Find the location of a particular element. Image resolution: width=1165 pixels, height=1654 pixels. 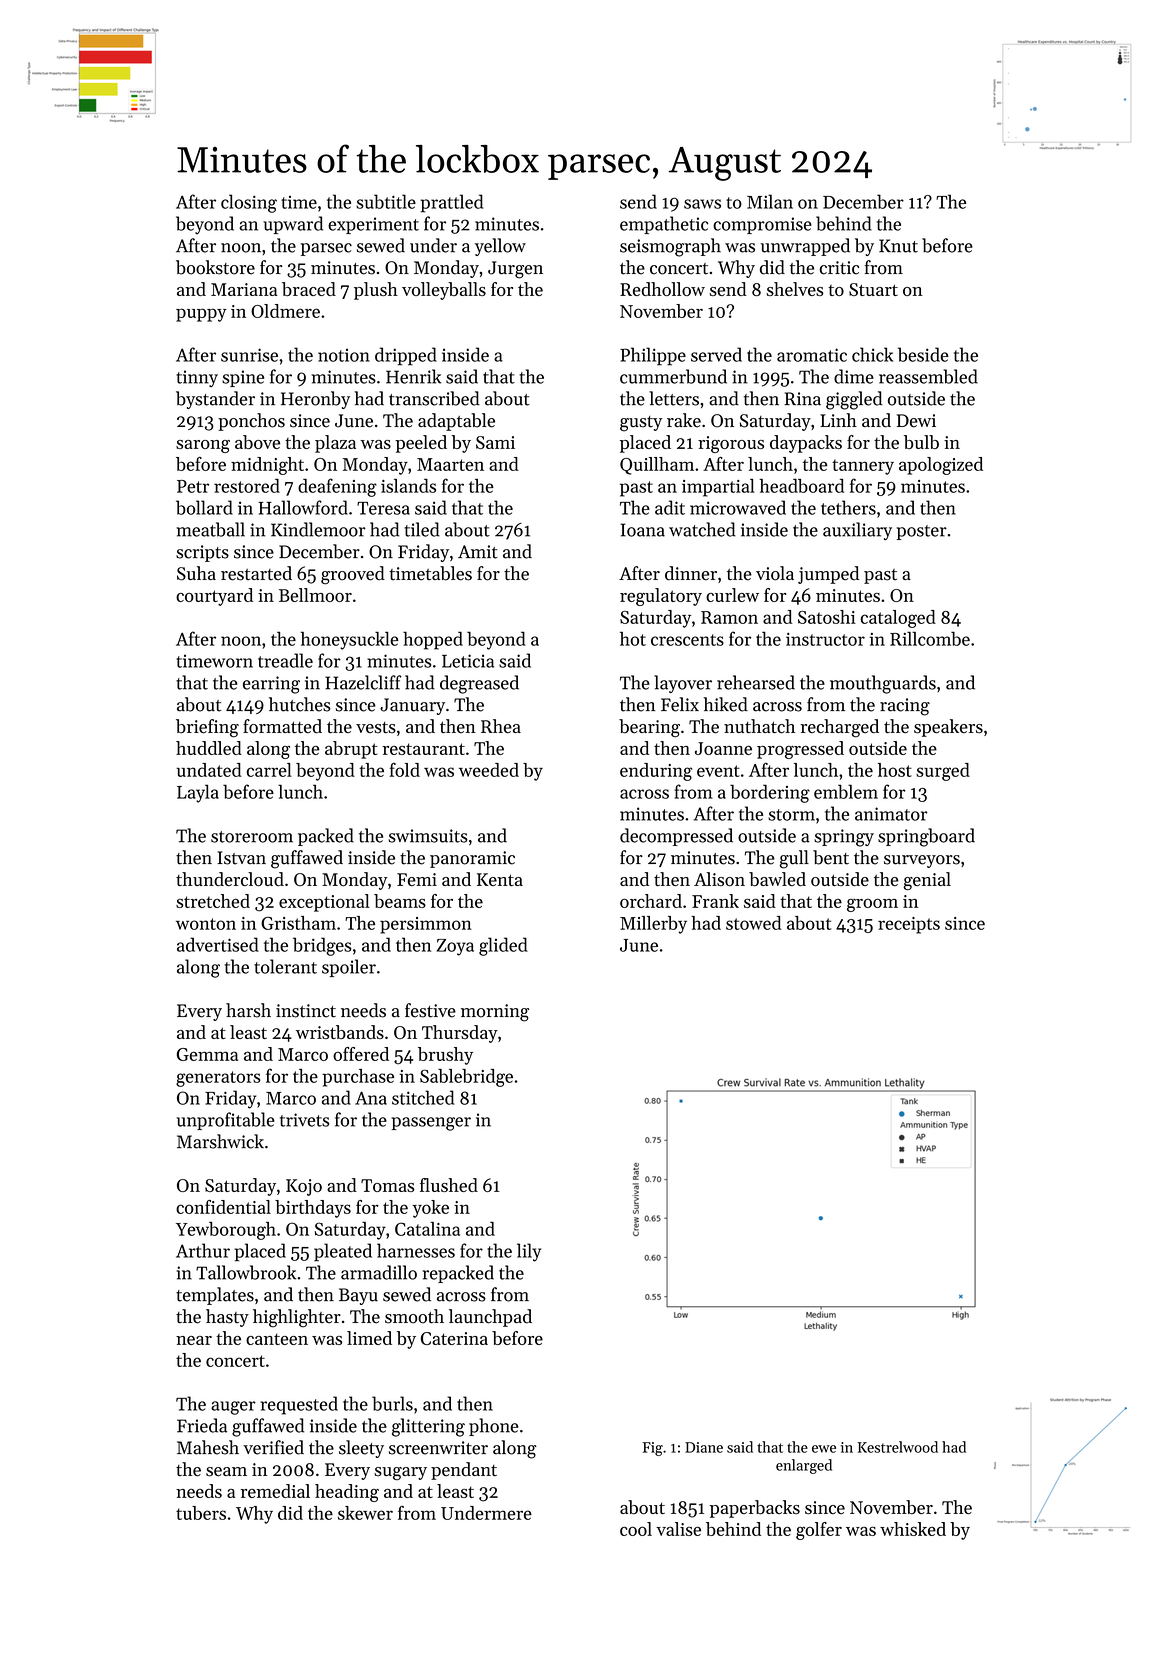

Femi is located at coordinates (417, 879).
